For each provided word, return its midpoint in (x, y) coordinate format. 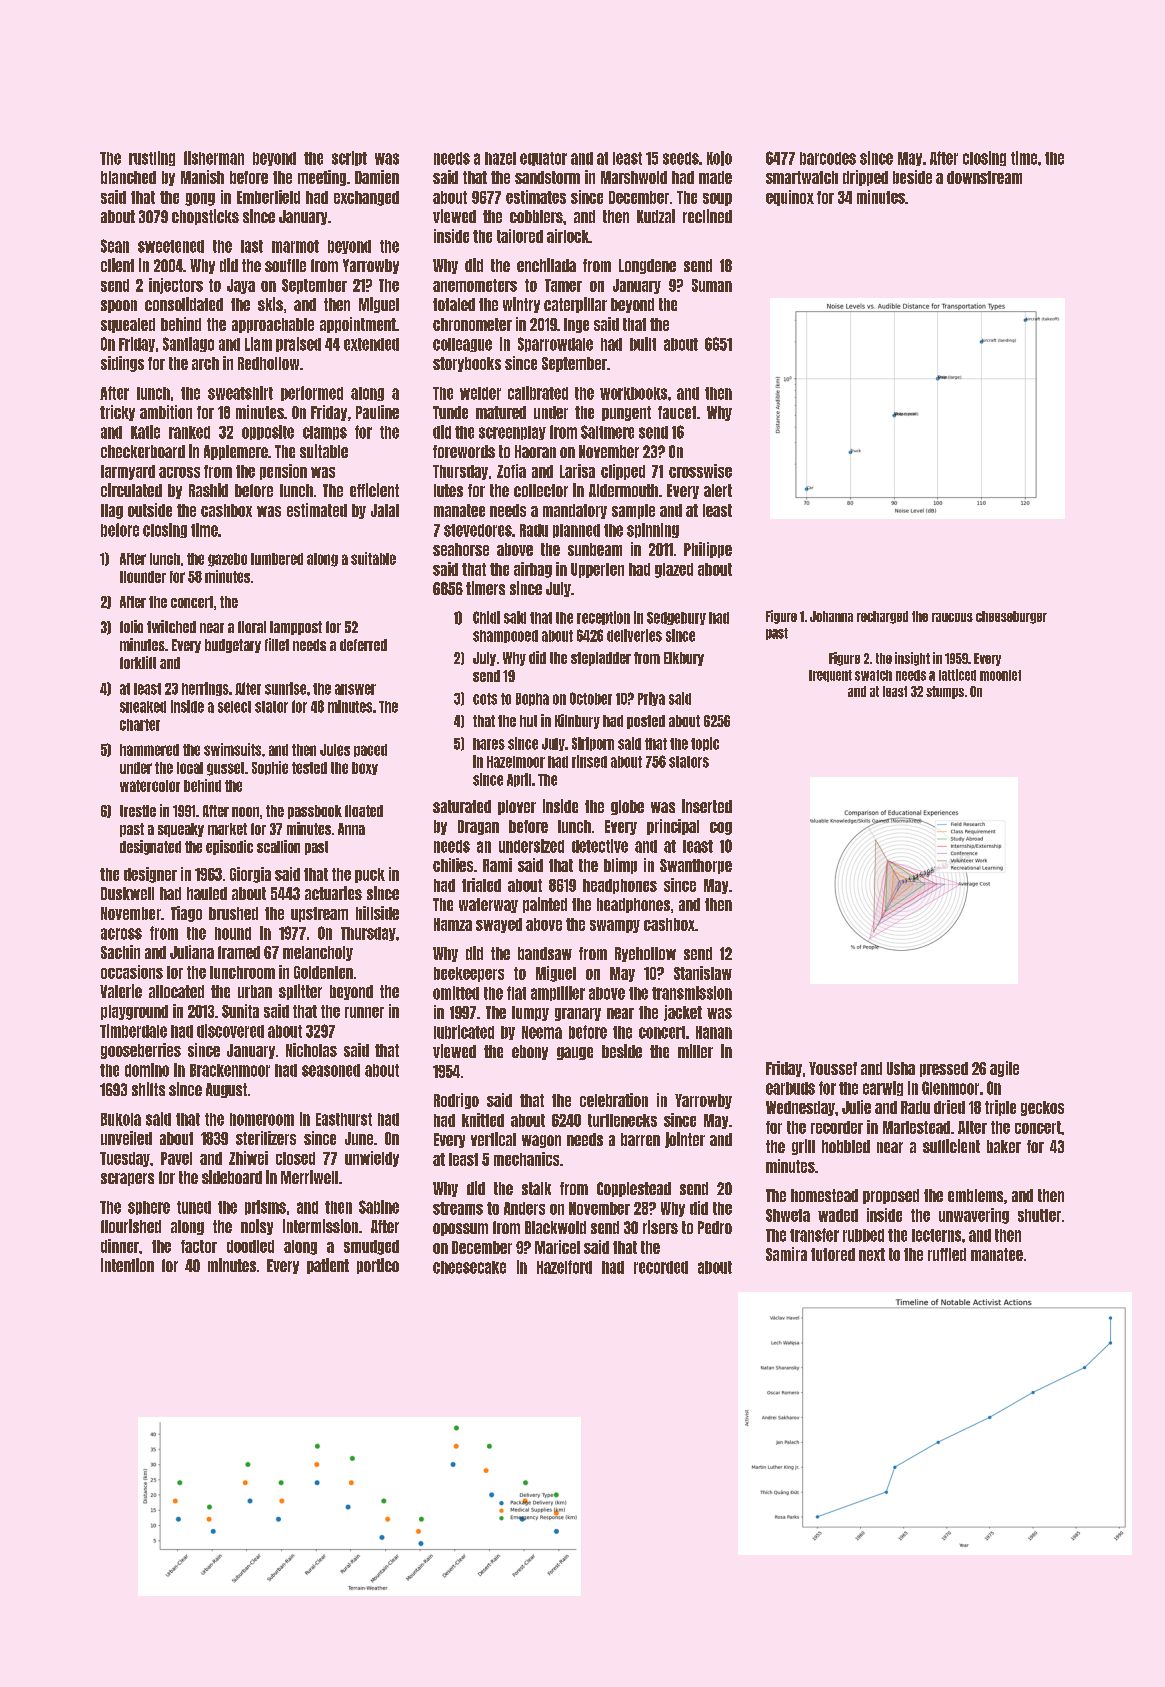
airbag (533, 570)
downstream (984, 177)
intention (127, 1265)
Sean (115, 246)
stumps (945, 692)
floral (252, 627)
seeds (681, 158)
